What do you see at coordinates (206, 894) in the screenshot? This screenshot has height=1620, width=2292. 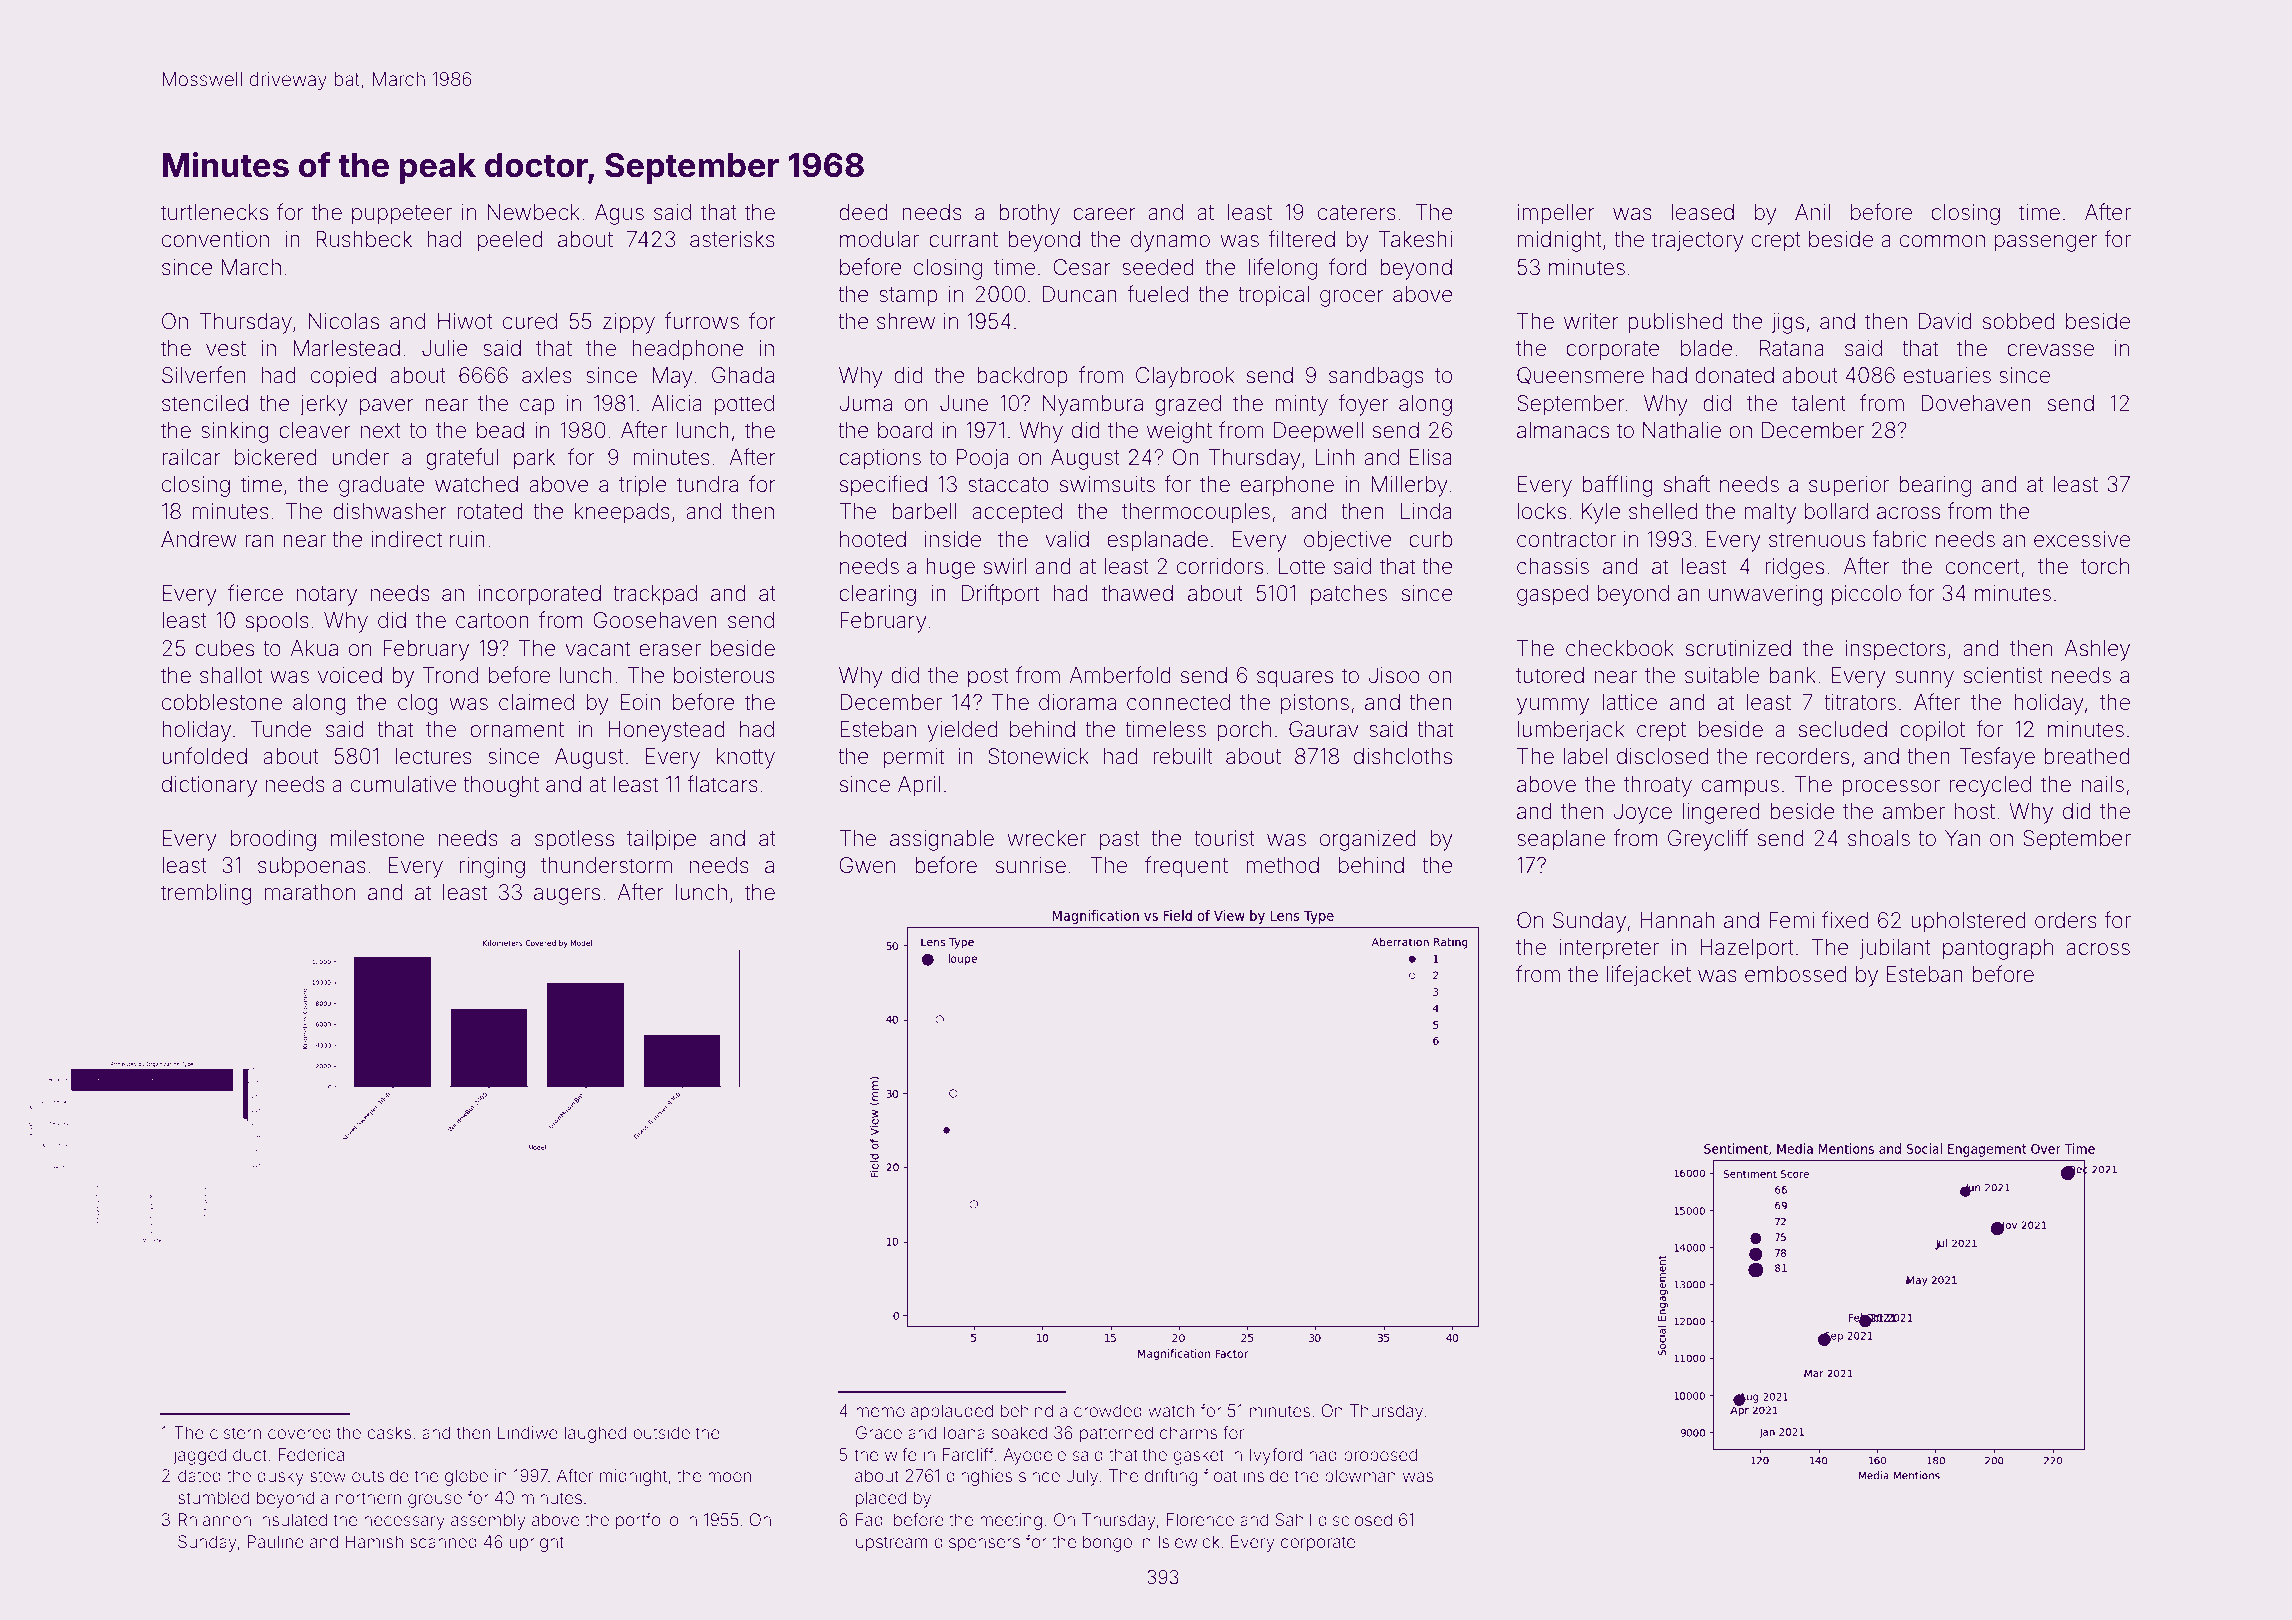 I see `trembling` at bounding box center [206, 894].
